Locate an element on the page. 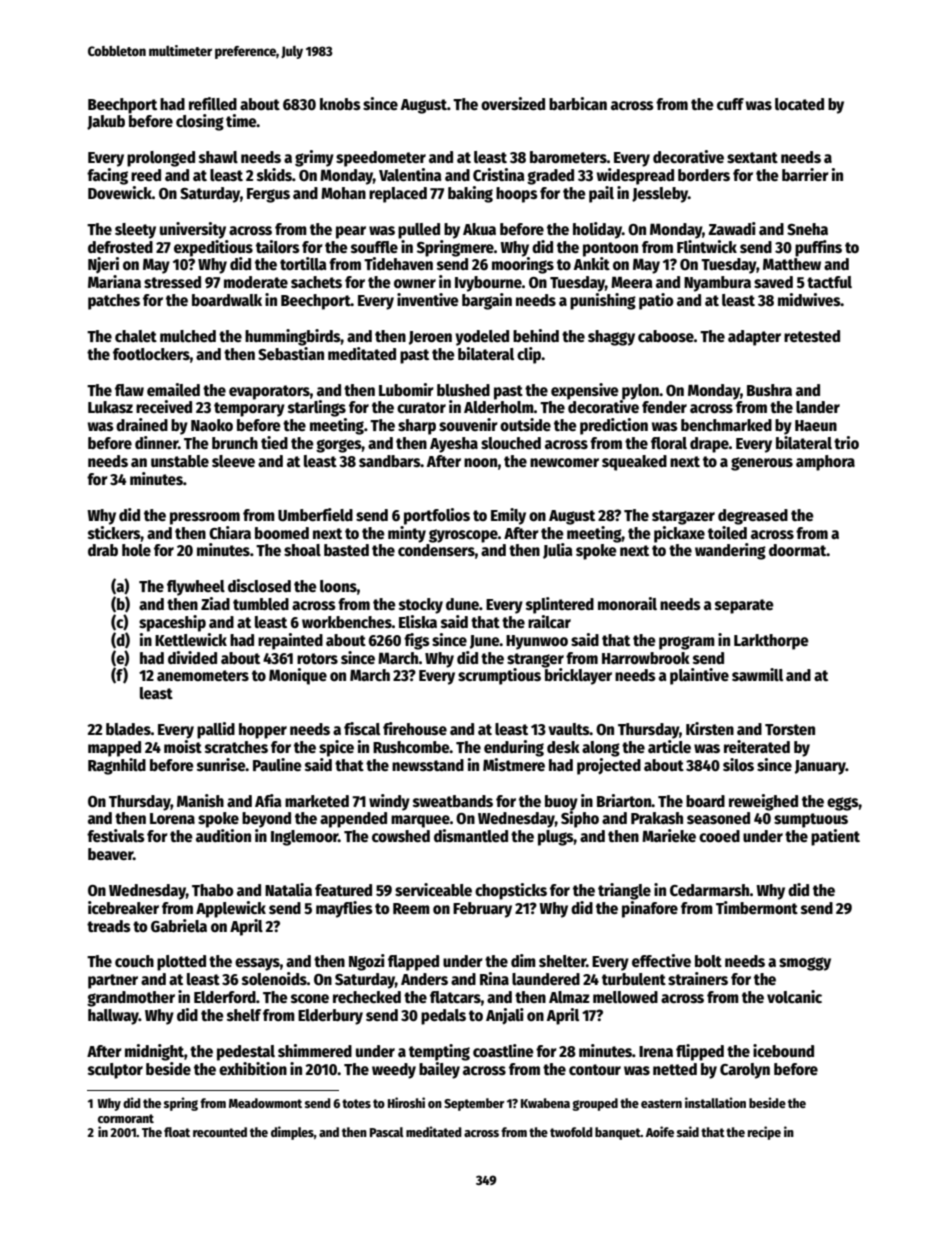  Briarton is located at coordinates (624, 800).
